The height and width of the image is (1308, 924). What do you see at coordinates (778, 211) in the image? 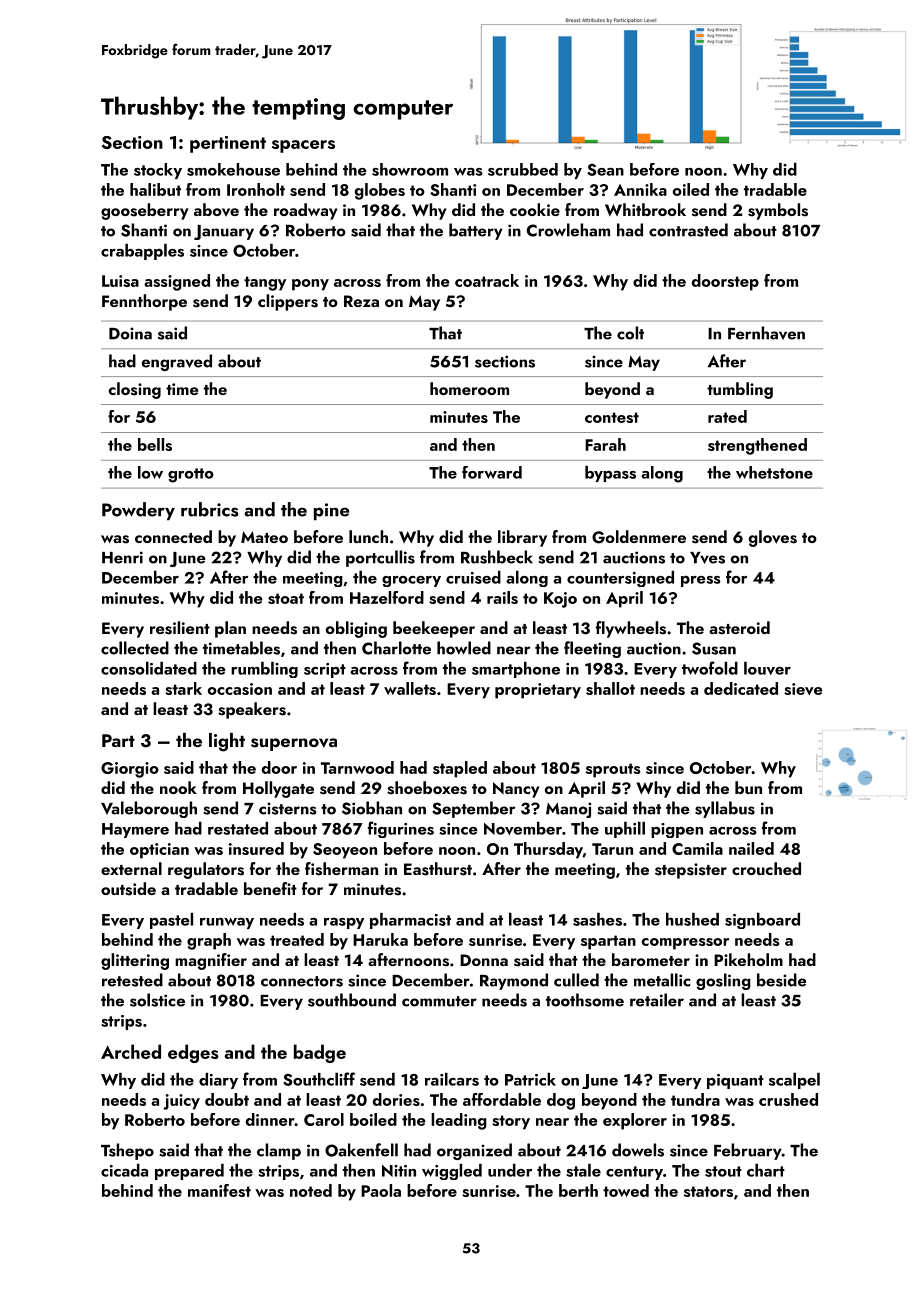
I see `symbols` at bounding box center [778, 211].
